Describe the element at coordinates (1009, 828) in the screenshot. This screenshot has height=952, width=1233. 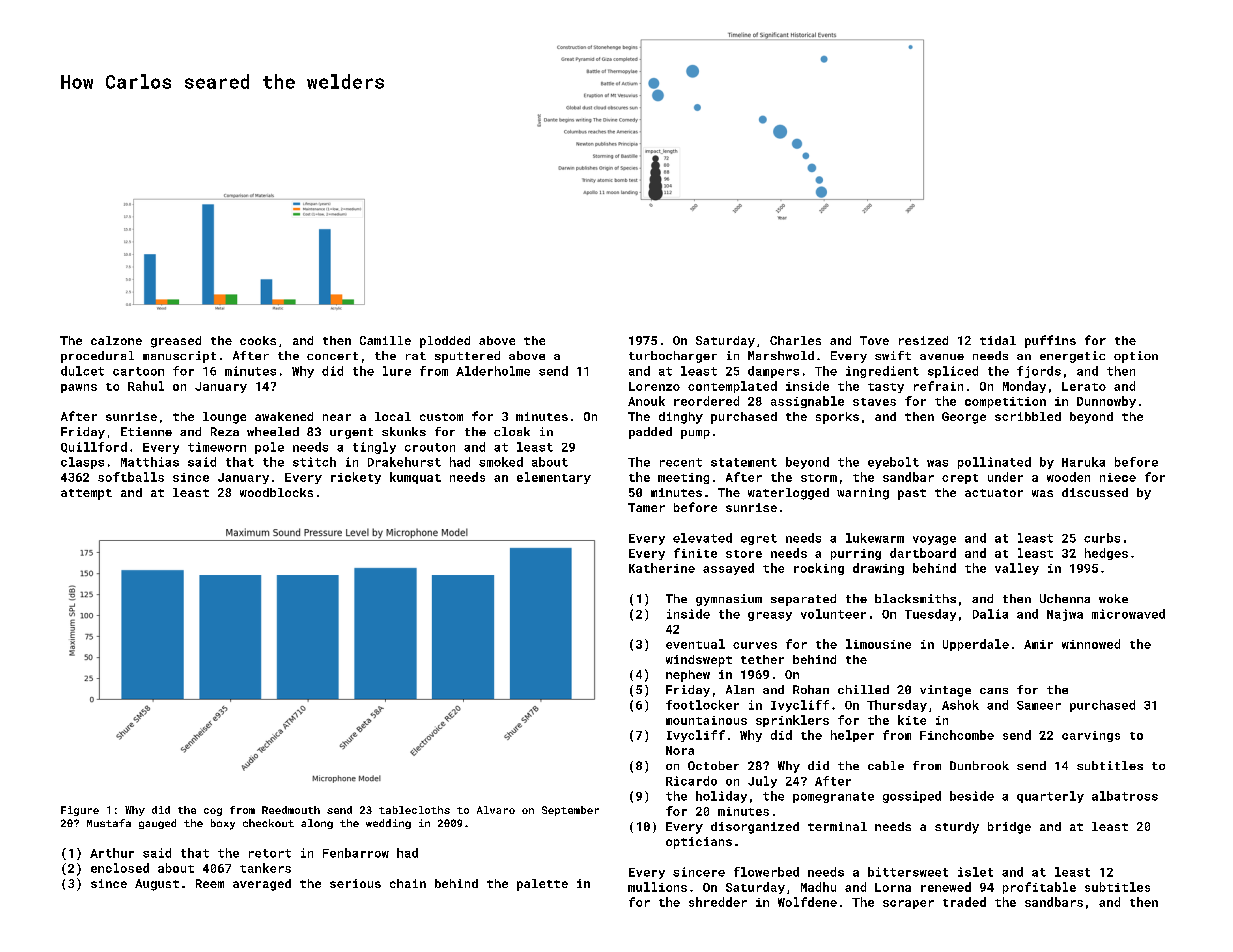
I see `bridge` at that location.
